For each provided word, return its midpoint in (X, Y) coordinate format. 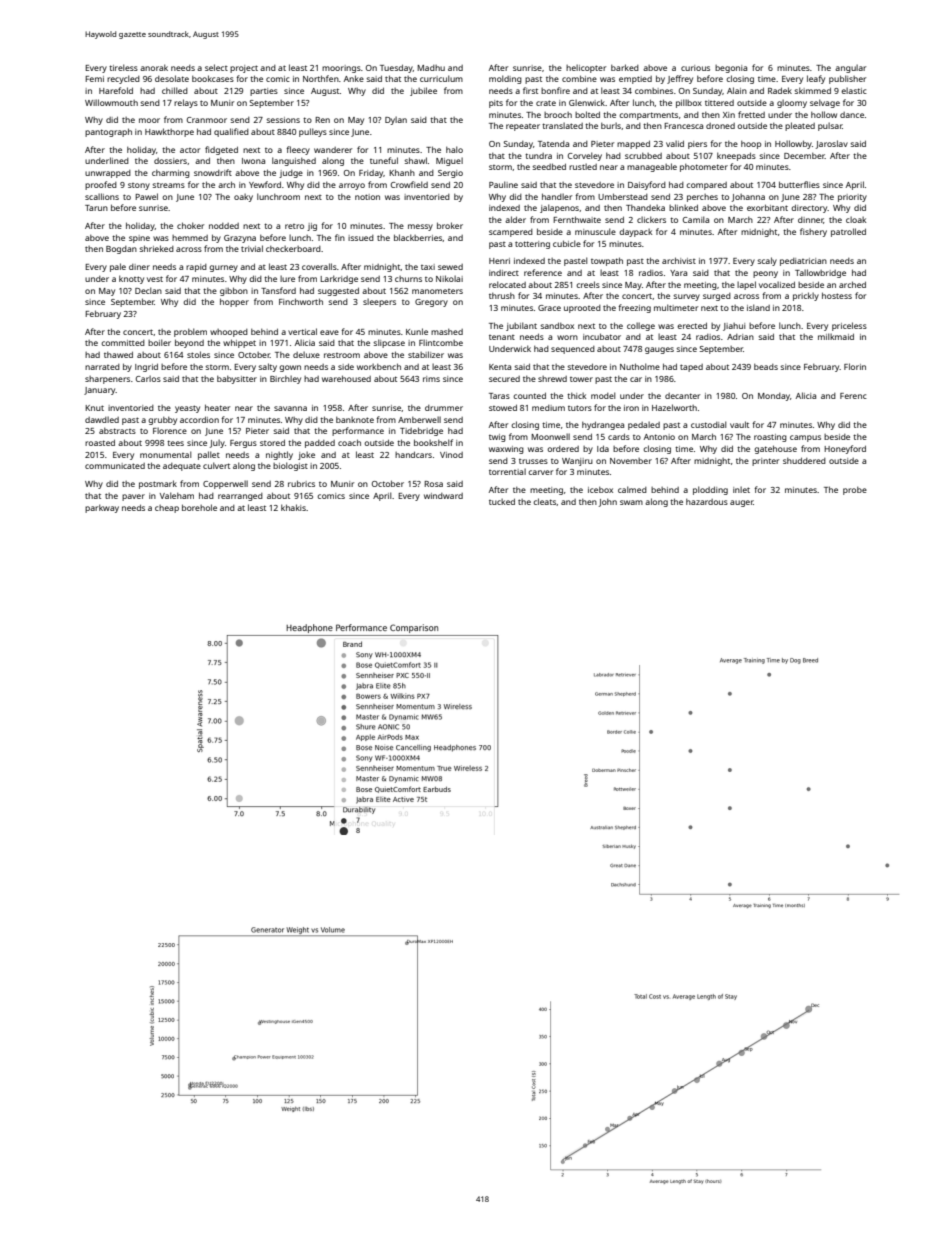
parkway (102, 508)
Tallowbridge (820, 273)
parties (264, 92)
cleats (545, 502)
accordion (199, 419)
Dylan (396, 120)
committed (123, 343)
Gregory (431, 303)
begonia (731, 69)
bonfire (555, 90)
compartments (648, 116)
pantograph (108, 132)
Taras (499, 396)
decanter (682, 396)
